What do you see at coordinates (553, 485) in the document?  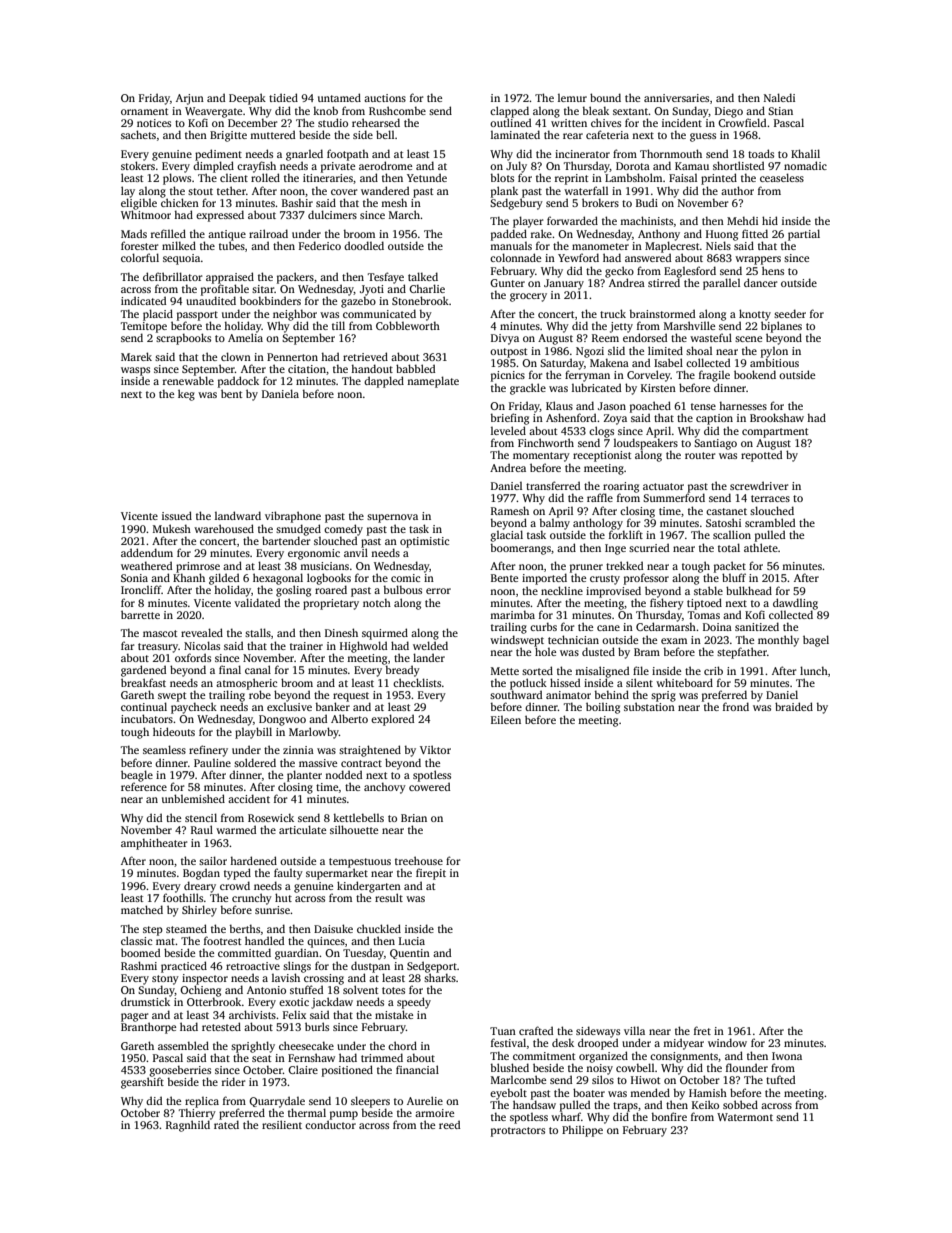 I see `transferred` at bounding box center [553, 485].
